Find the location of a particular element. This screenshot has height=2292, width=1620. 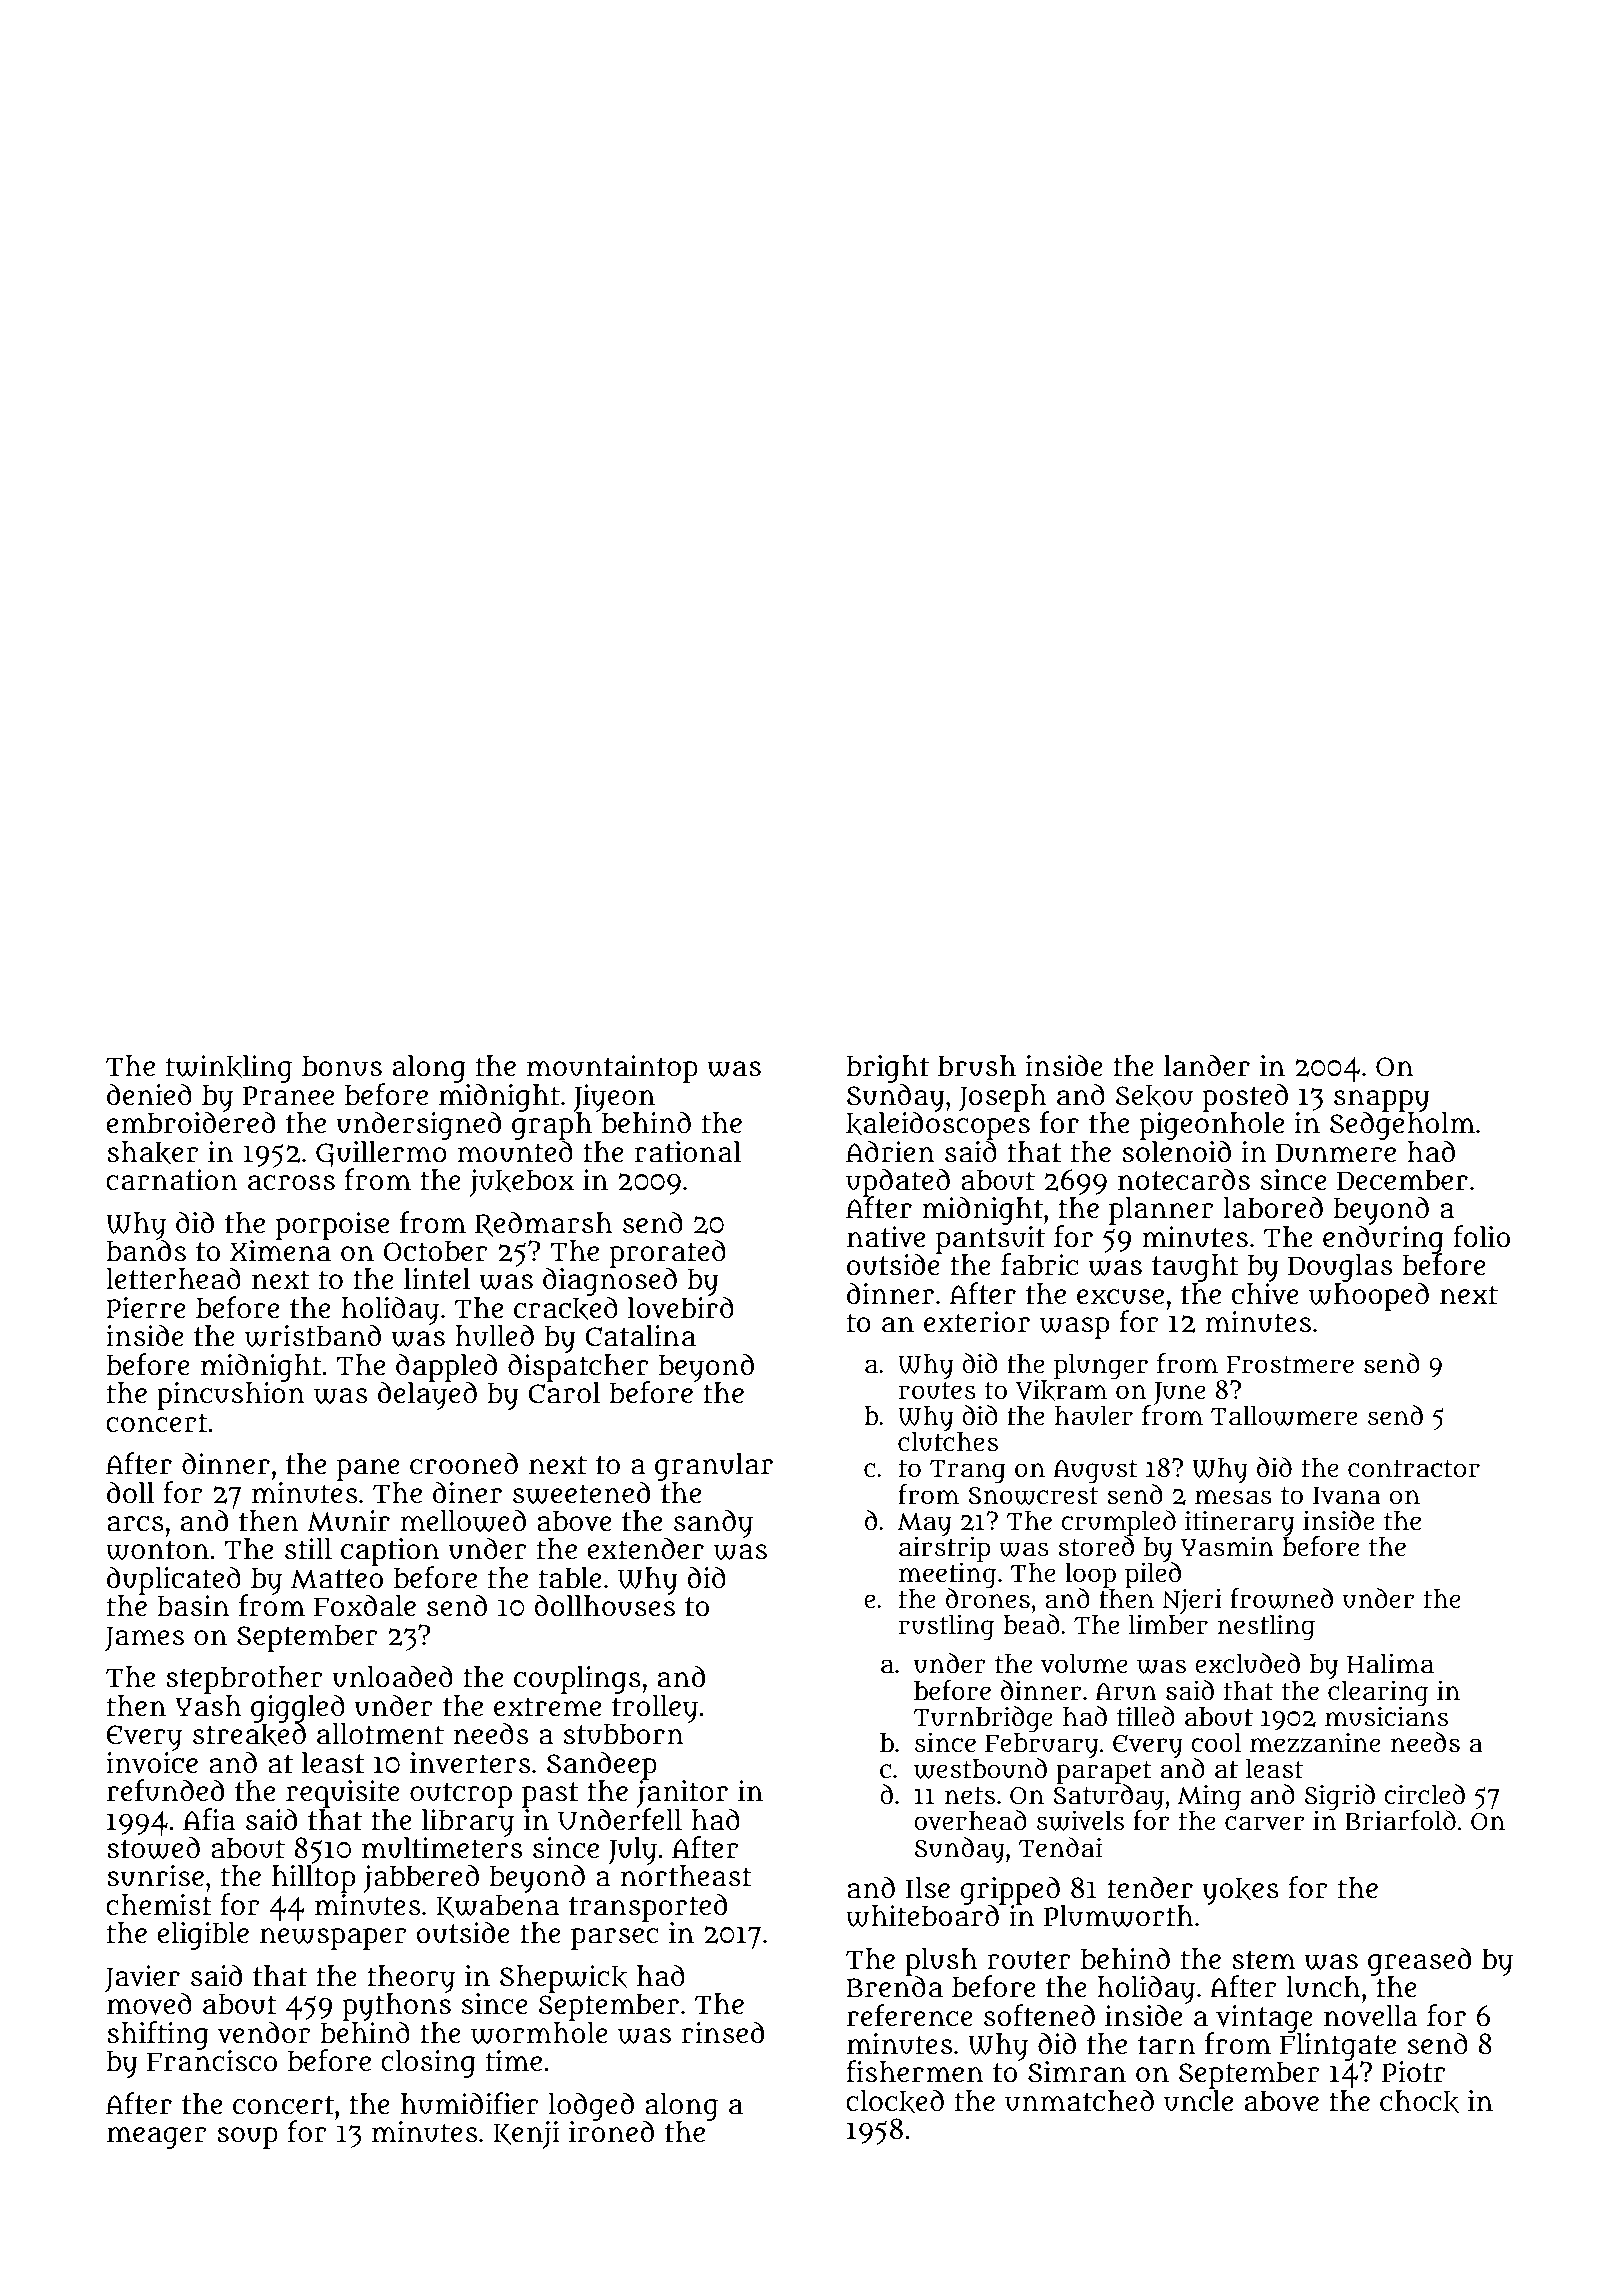

lander is located at coordinates (1207, 1065).
